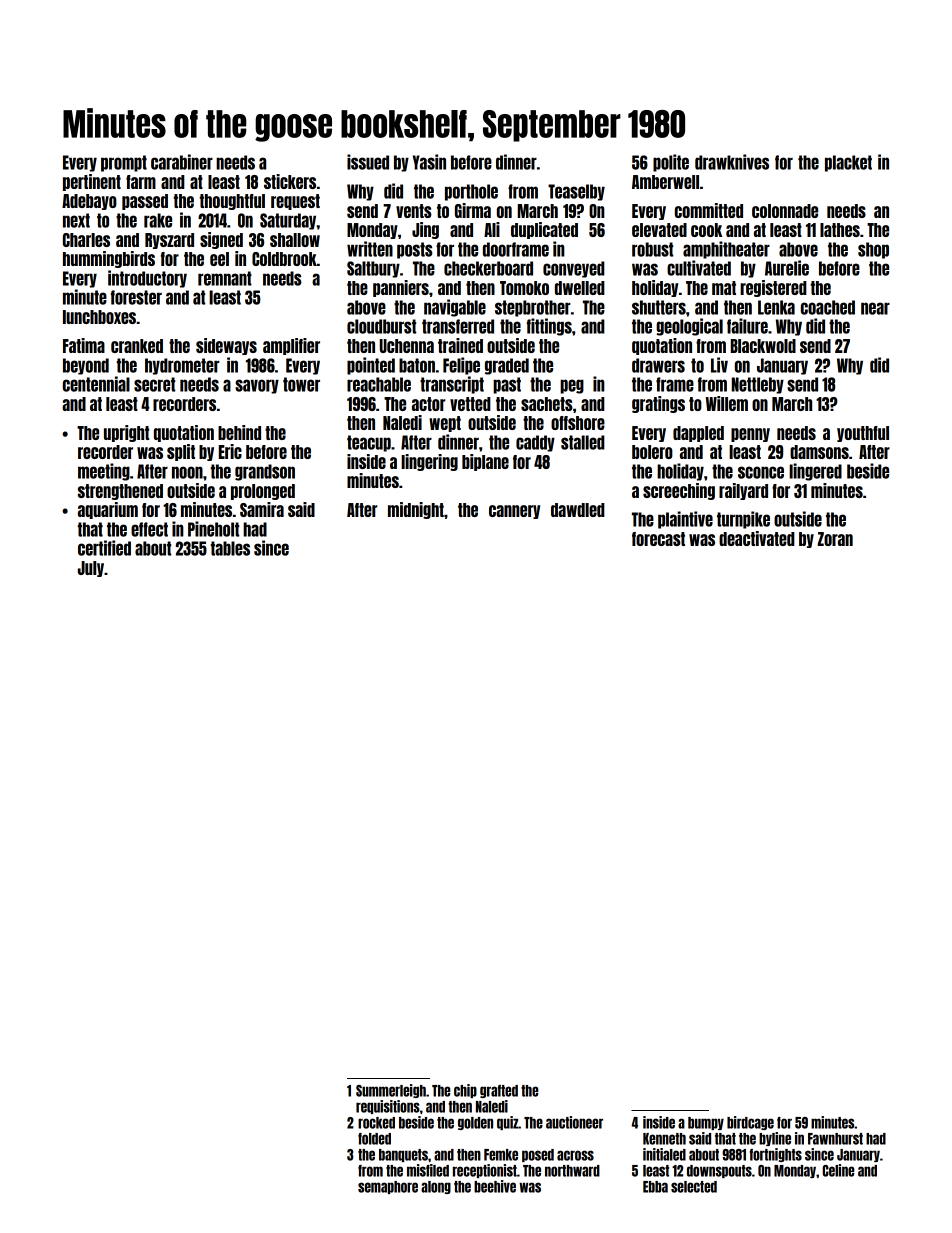  Describe the element at coordinates (416, 510) in the image. I see `midnight` at that location.
